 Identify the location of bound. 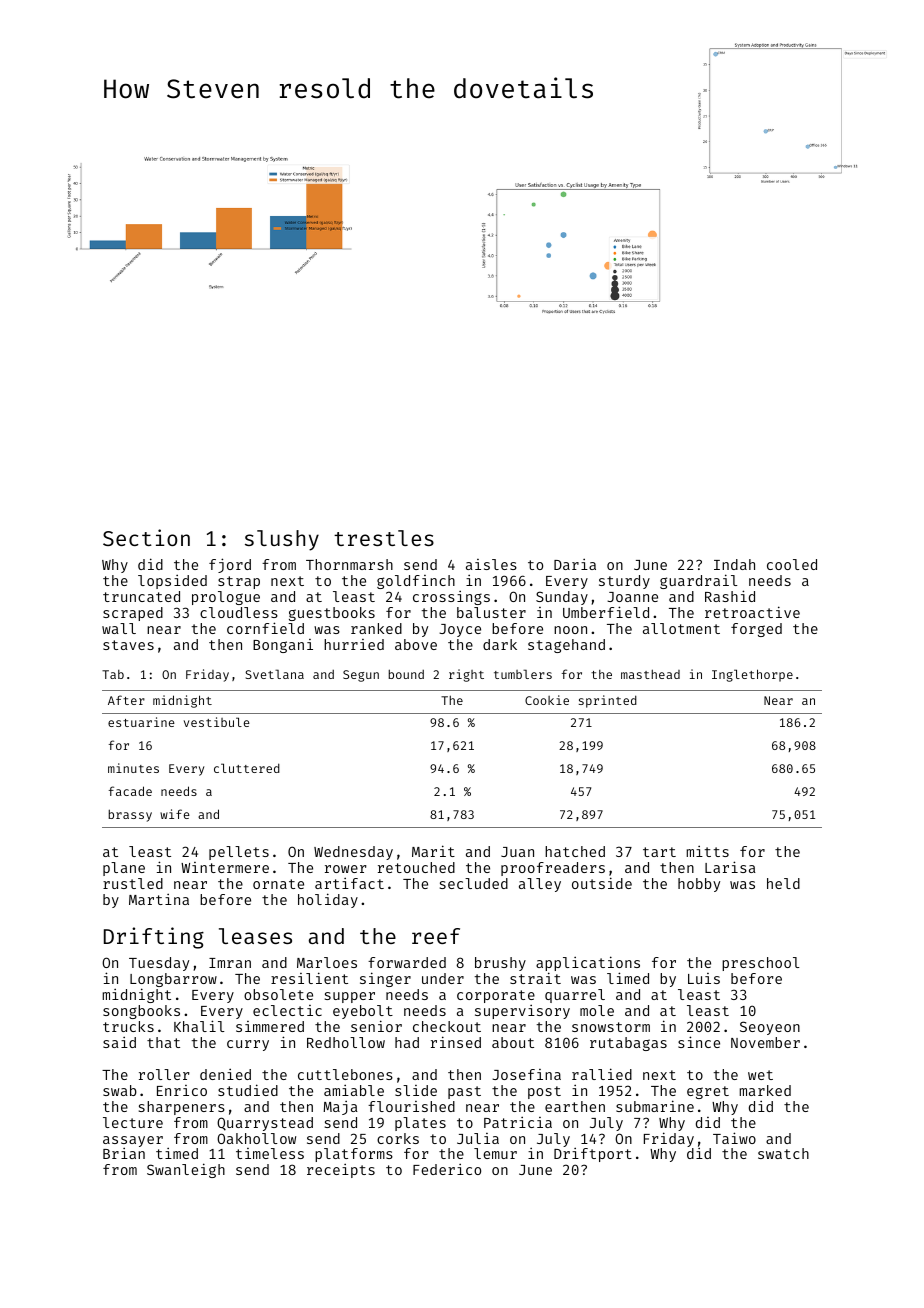
(406, 674).
